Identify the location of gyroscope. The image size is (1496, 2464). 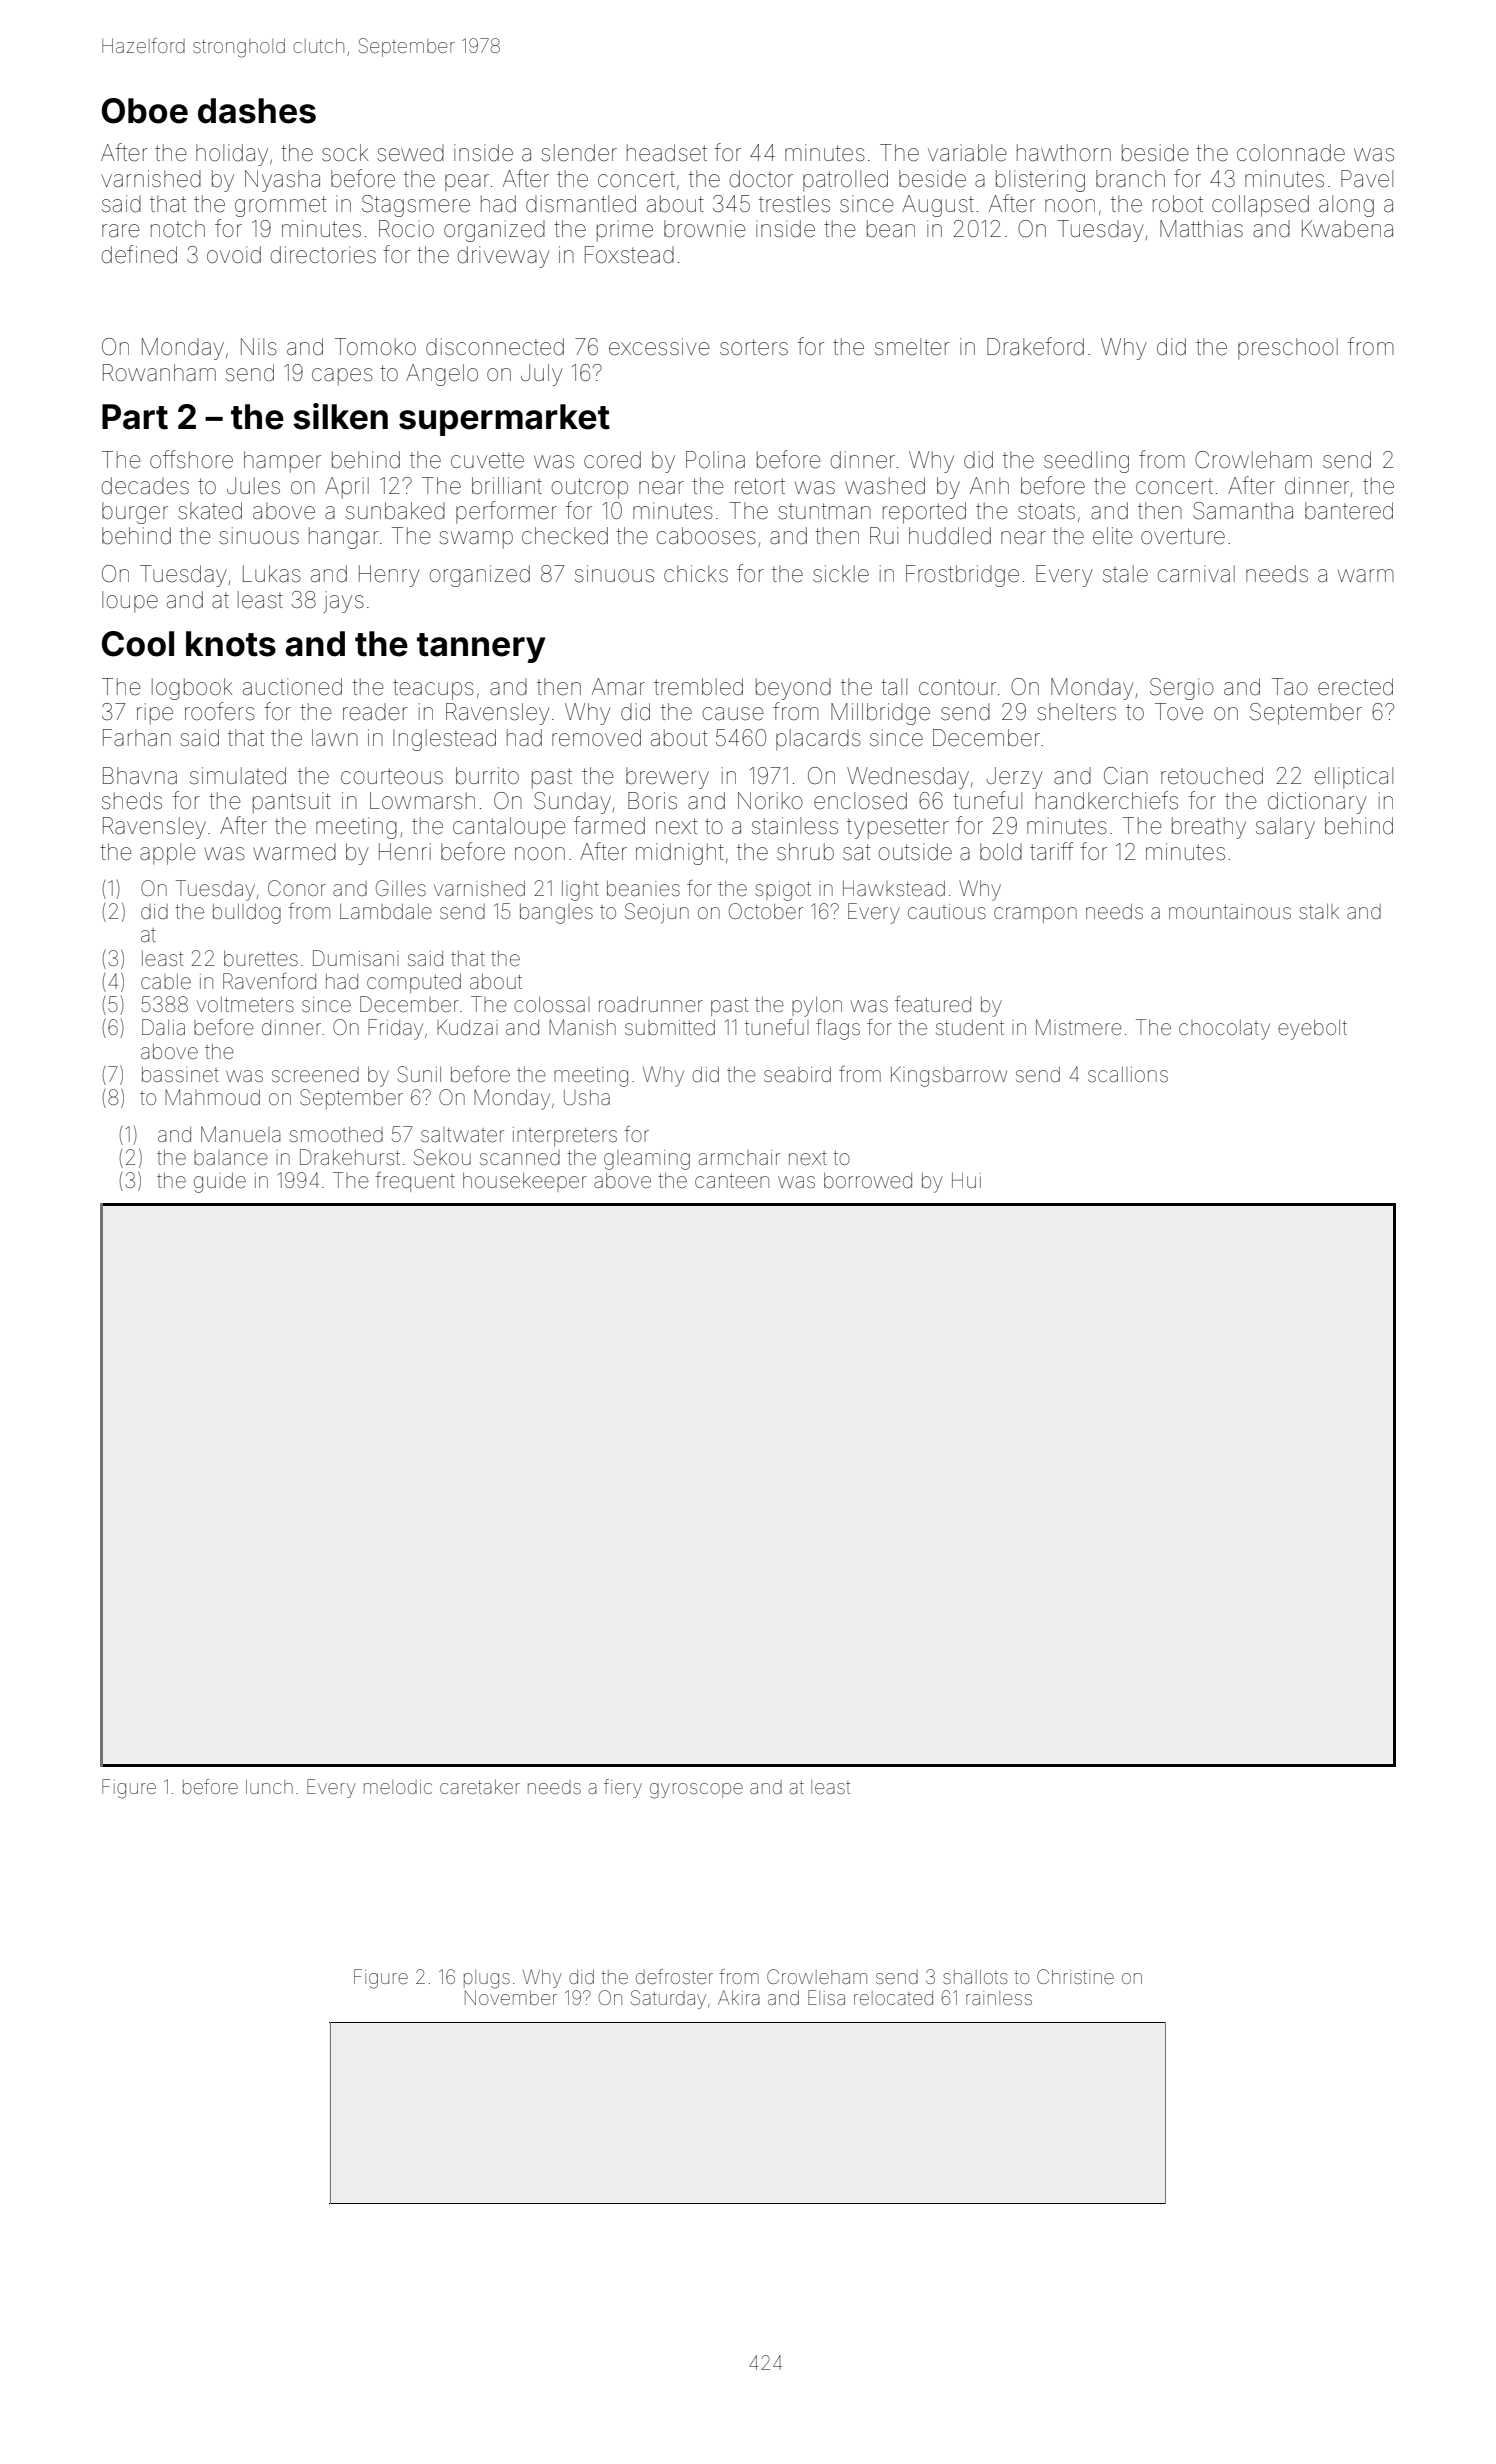
(696, 1791).
